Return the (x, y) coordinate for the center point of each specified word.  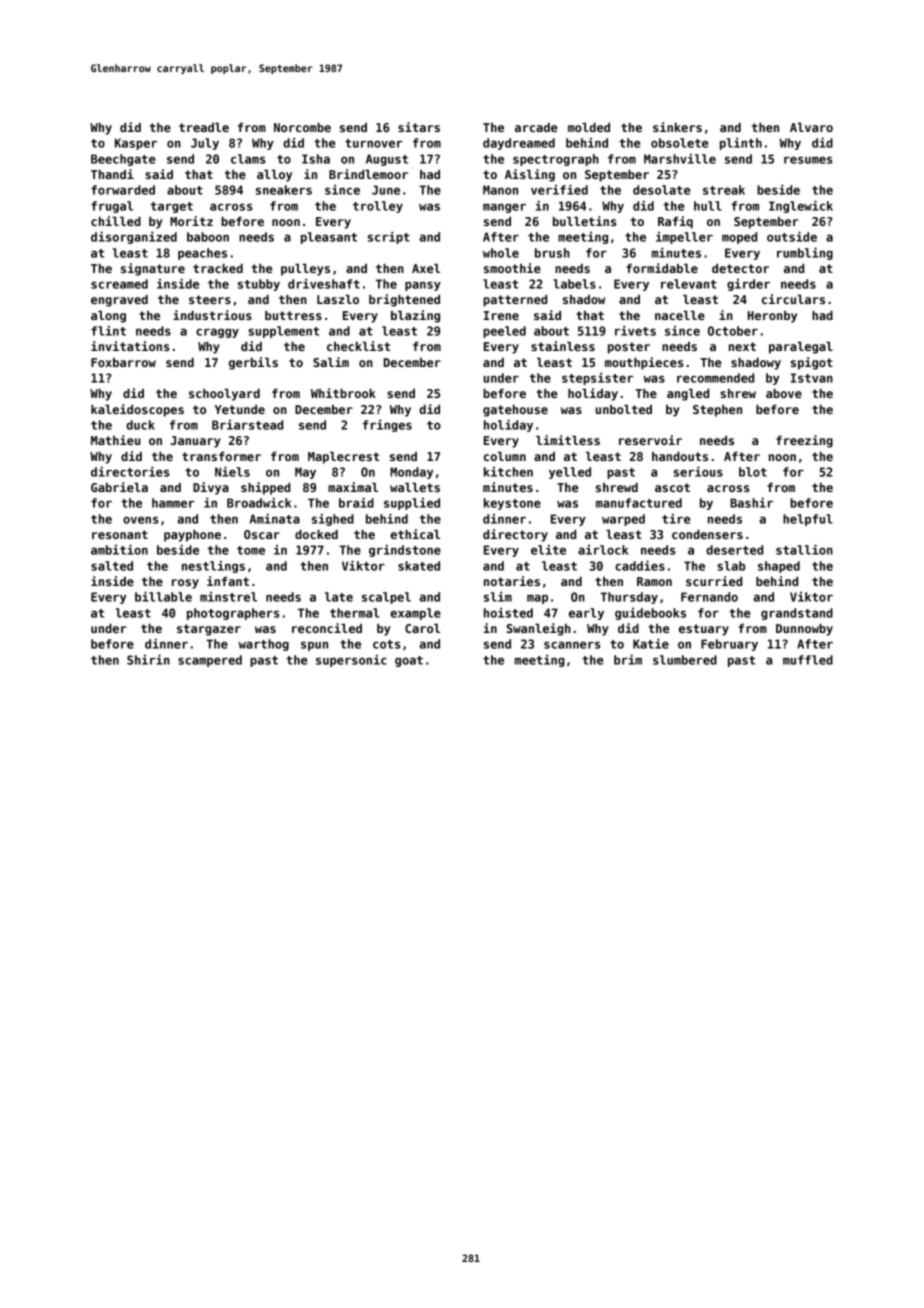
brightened (404, 300)
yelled (570, 473)
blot (753, 472)
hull (708, 206)
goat (409, 661)
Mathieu (116, 440)
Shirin (148, 659)
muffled (808, 660)
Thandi (112, 174)
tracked (218, 268)
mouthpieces (644, 363)
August (387, 160)
